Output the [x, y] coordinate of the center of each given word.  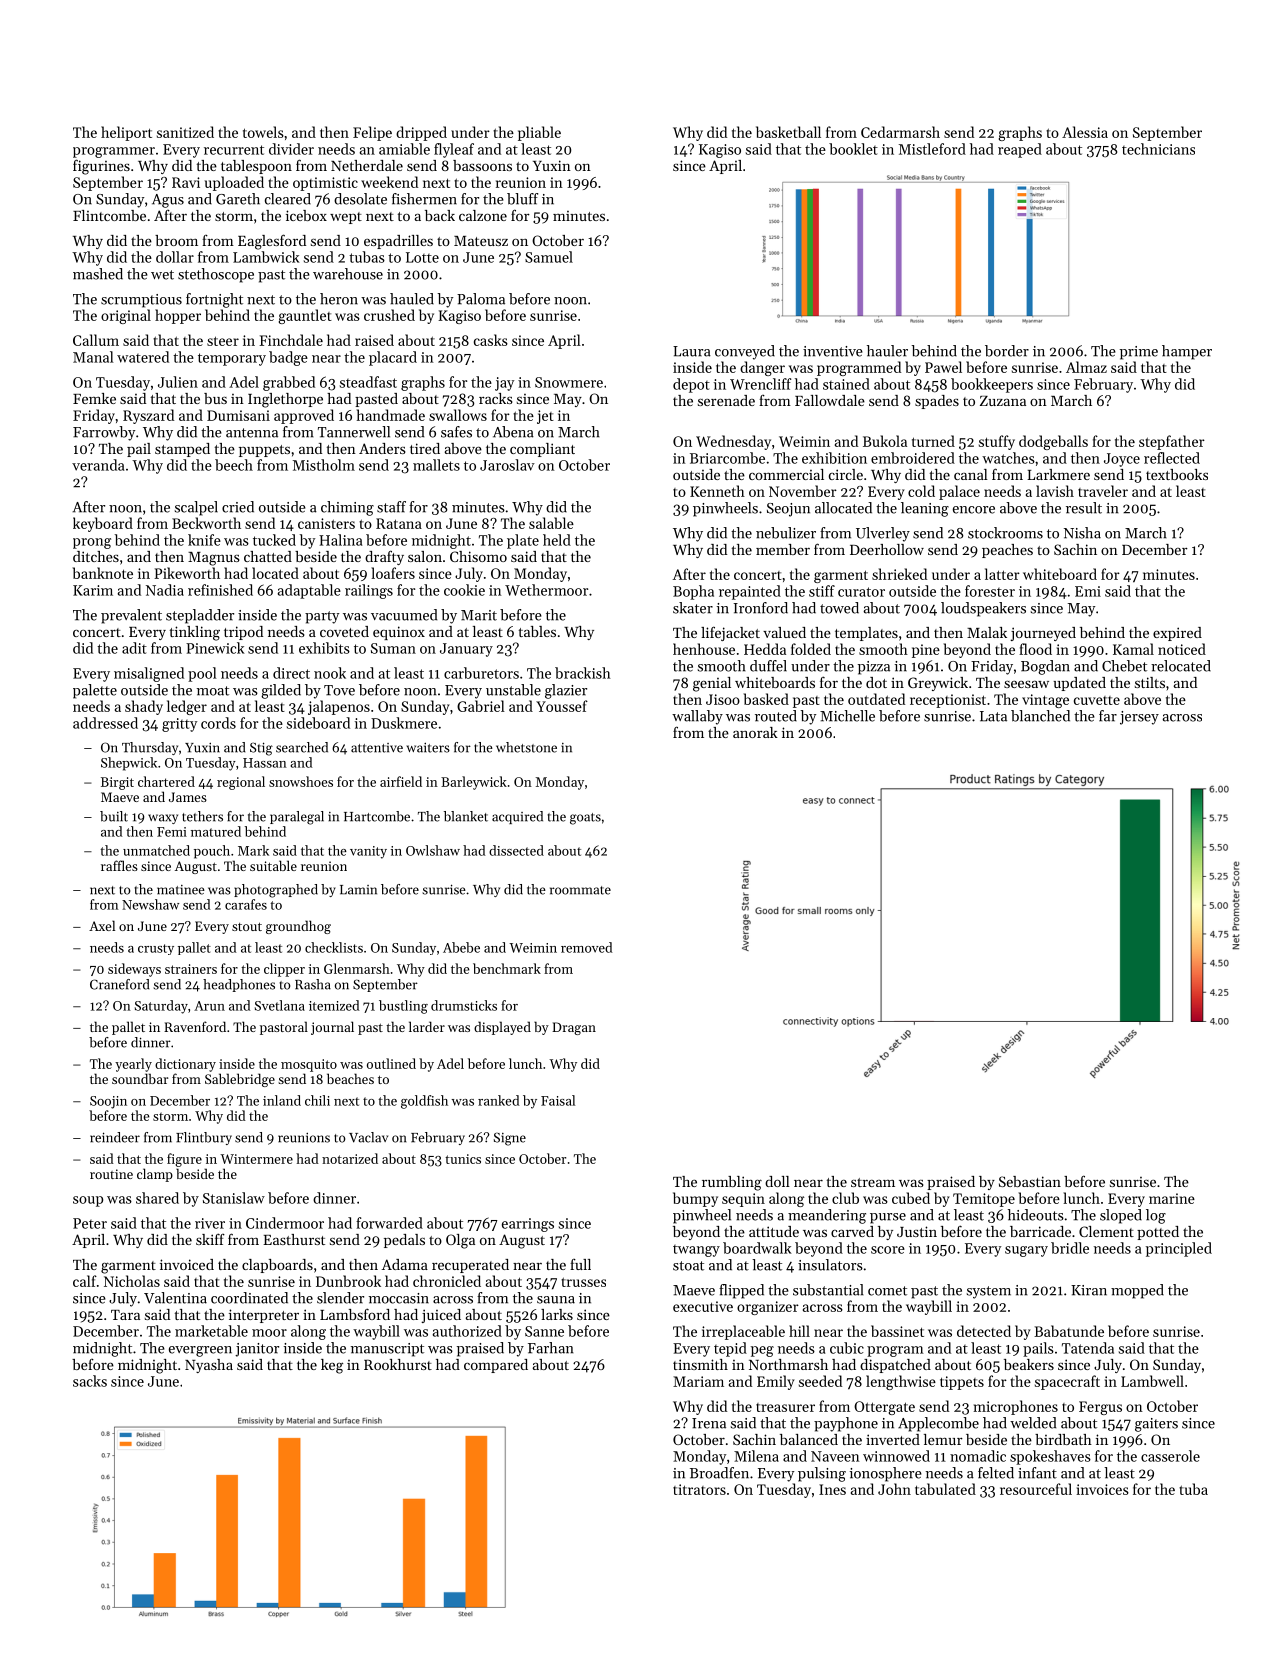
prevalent [131, 616]
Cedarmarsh [900, 132]
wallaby [697, 717]
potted [1158, 1233]
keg [332, 1366]
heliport [126, 133]
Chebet [1124, 666]
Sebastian [1030, 1181]
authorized [467, 1331]
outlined [391, 1063]
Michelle [847, 716]
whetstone [526, 747]
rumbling [732, 1183]
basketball [788, 132]
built [114, 816]
